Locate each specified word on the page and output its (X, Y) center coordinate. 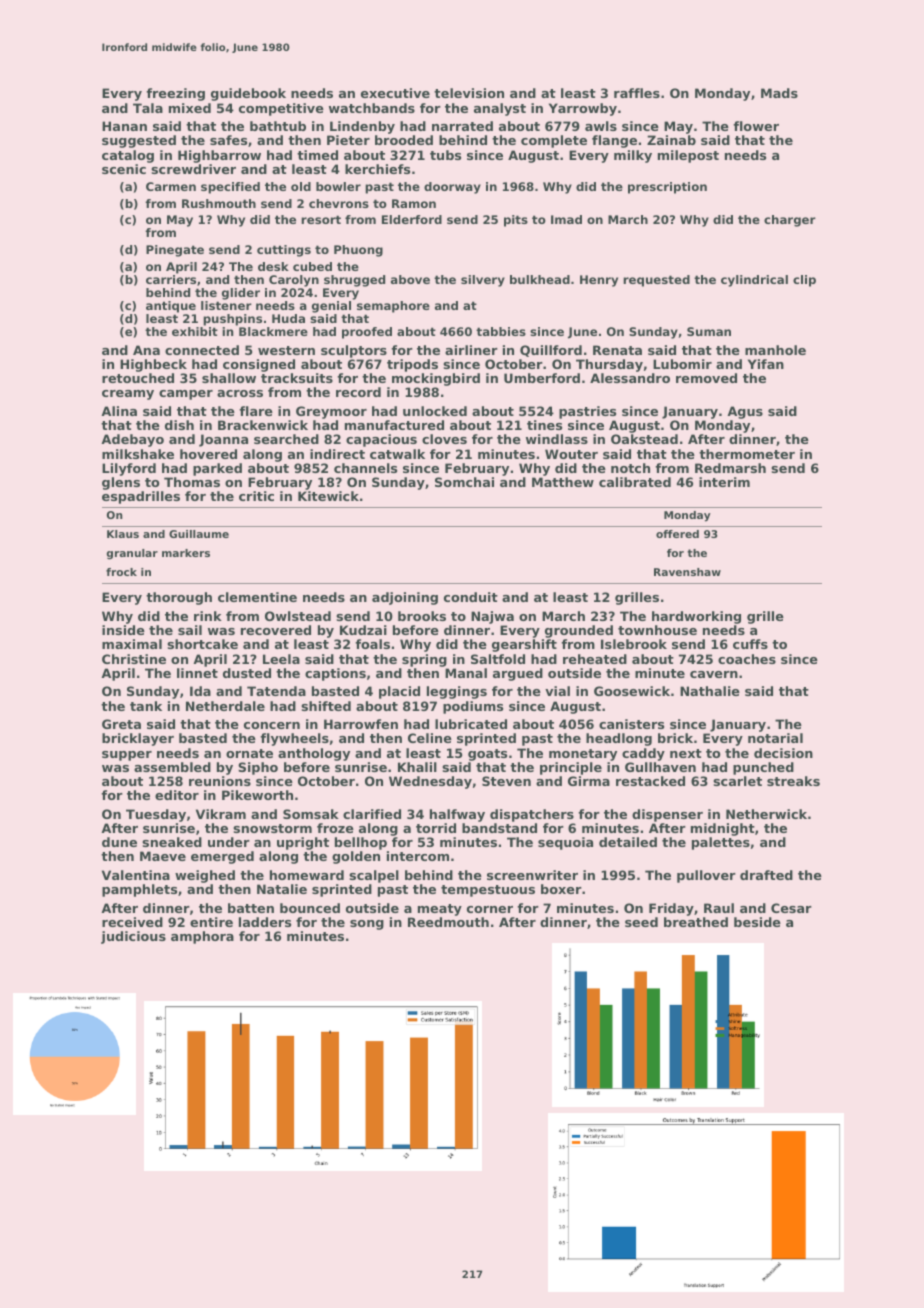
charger (790, 221)
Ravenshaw (687, 572)
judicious (133, 937)
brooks (422, 616)
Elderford (412, 219)
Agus (745, 412)
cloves (444, 439)
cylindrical (754, 281)
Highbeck (153, 365)
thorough (179, 598)
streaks (793, 781)
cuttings (284, 251)
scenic (124, 169)
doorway (452, 188)
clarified (372, 814)
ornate (249, 753)
